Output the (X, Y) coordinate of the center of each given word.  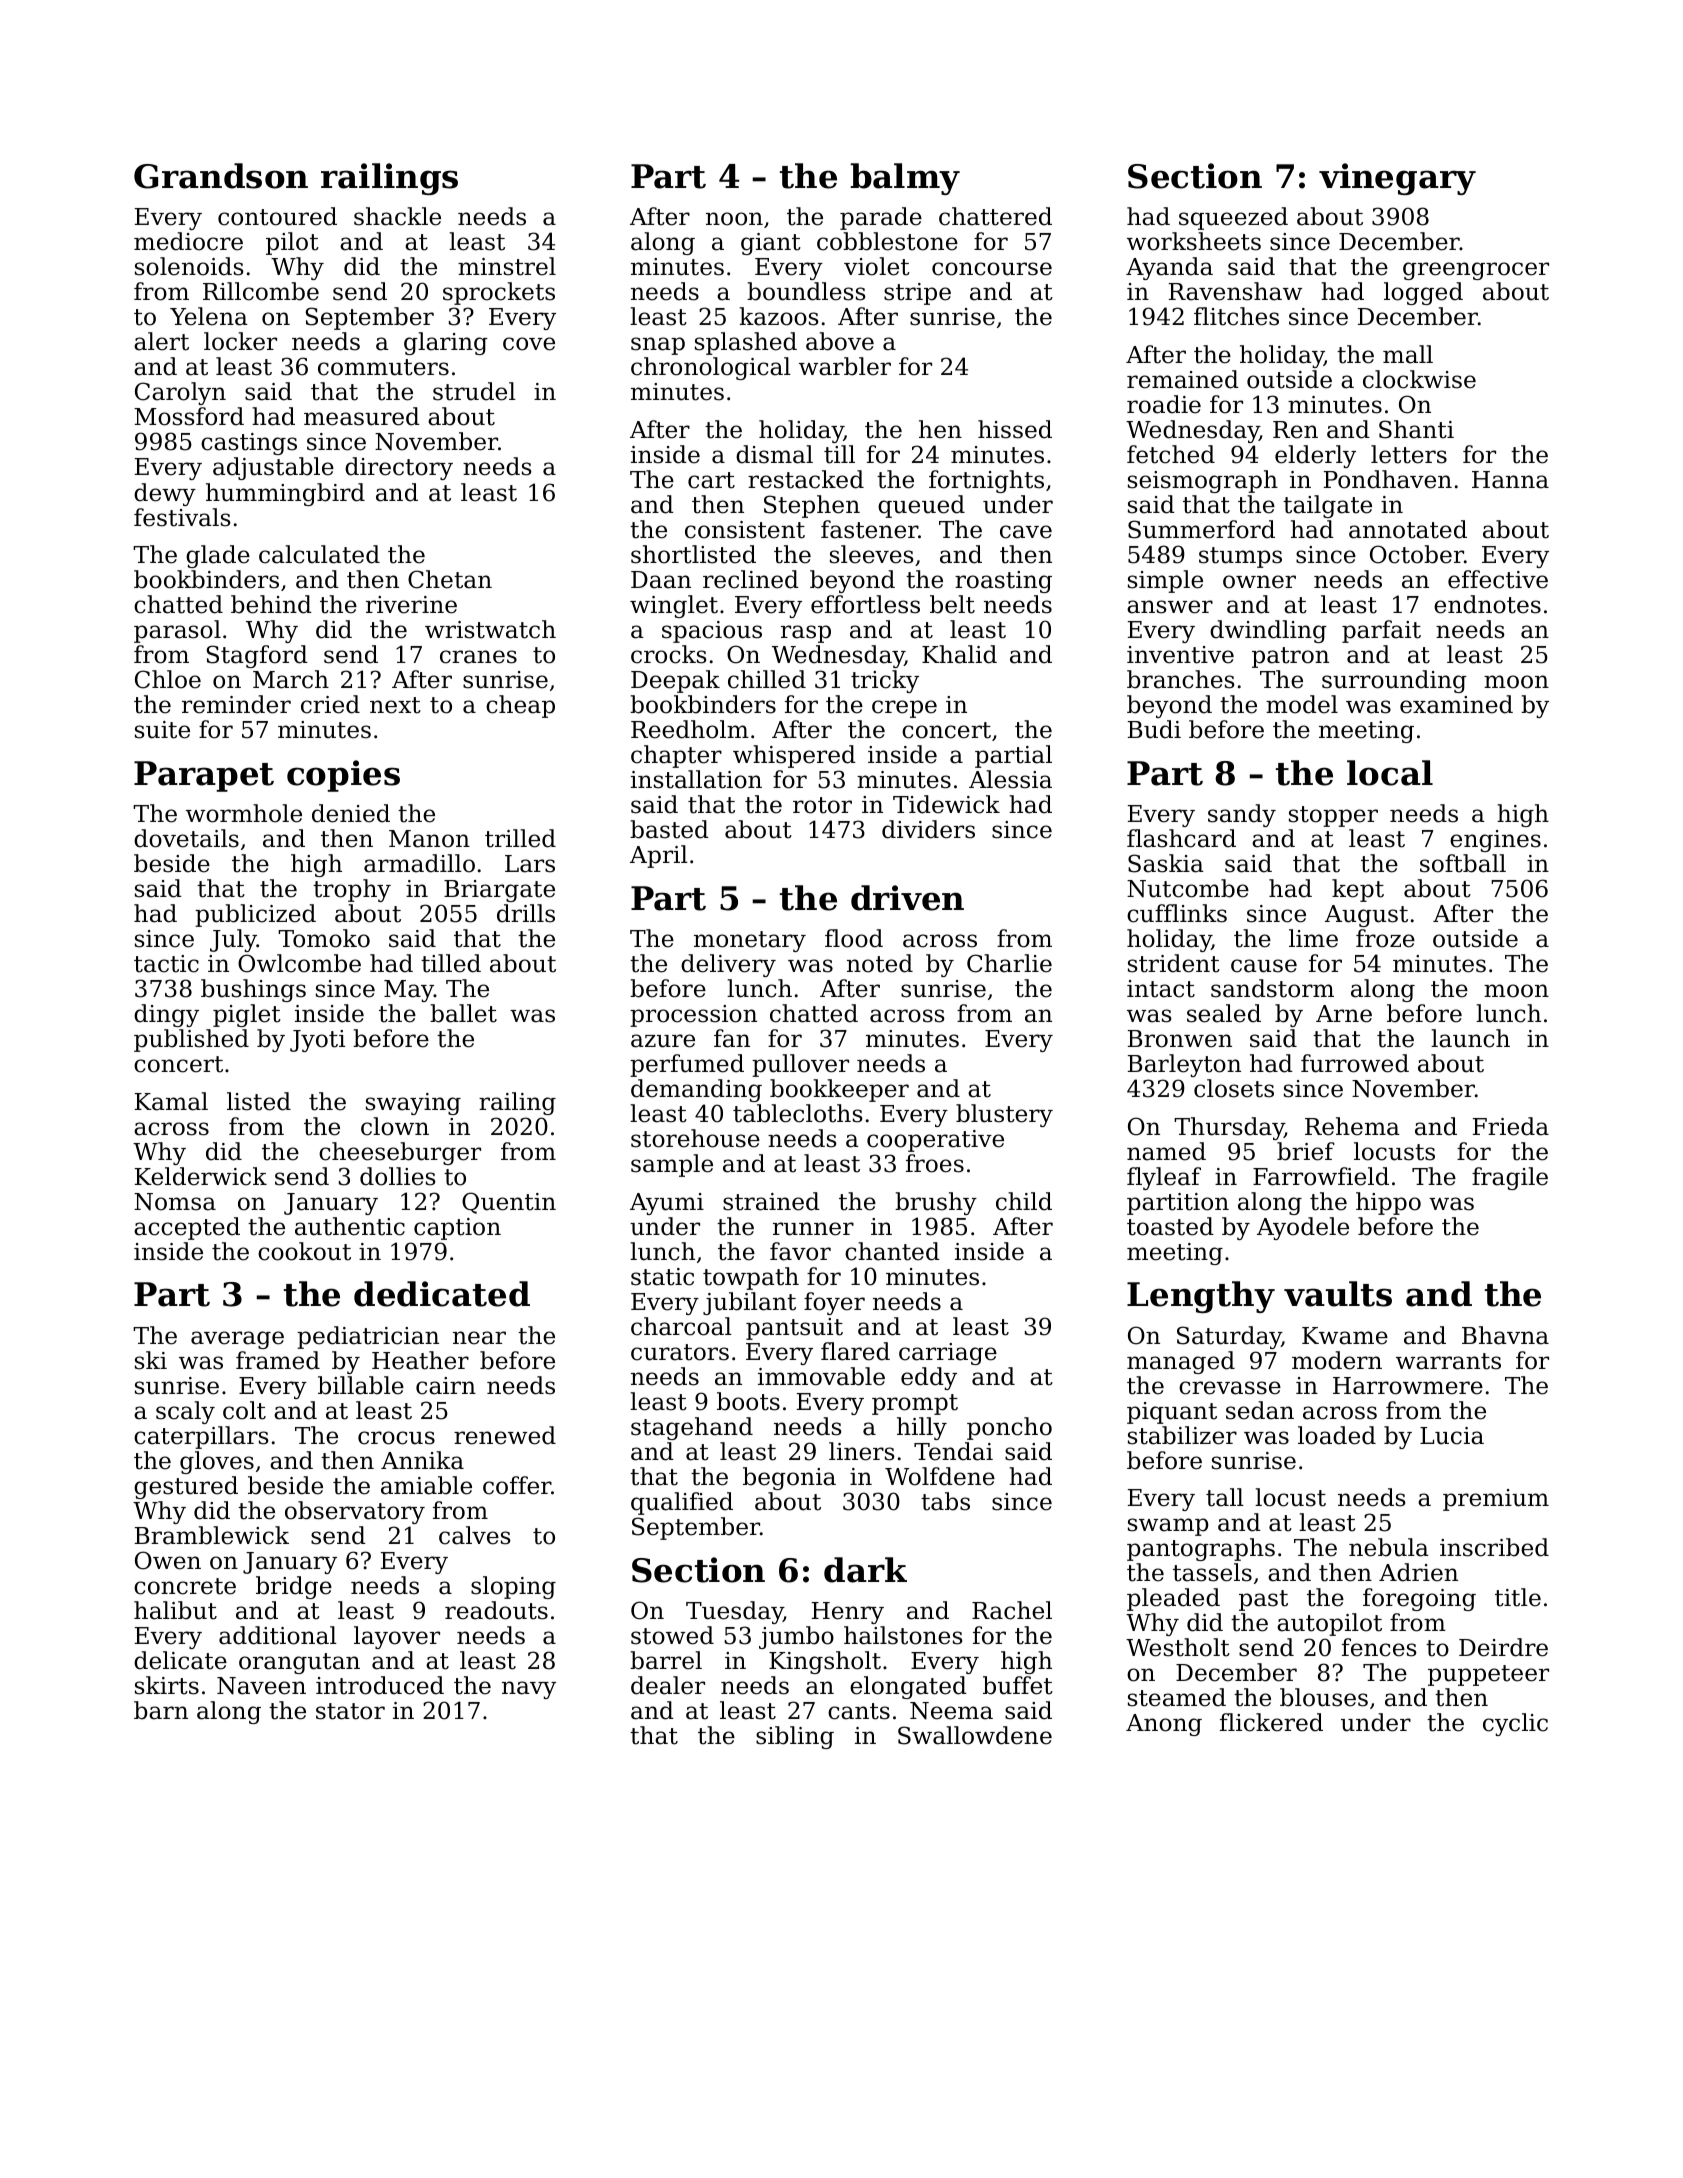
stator (350, 1711)
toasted (1170, 1226)
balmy (905, 179)
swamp (1168, 1527)
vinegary (1397, 179)
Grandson (221, 176)
